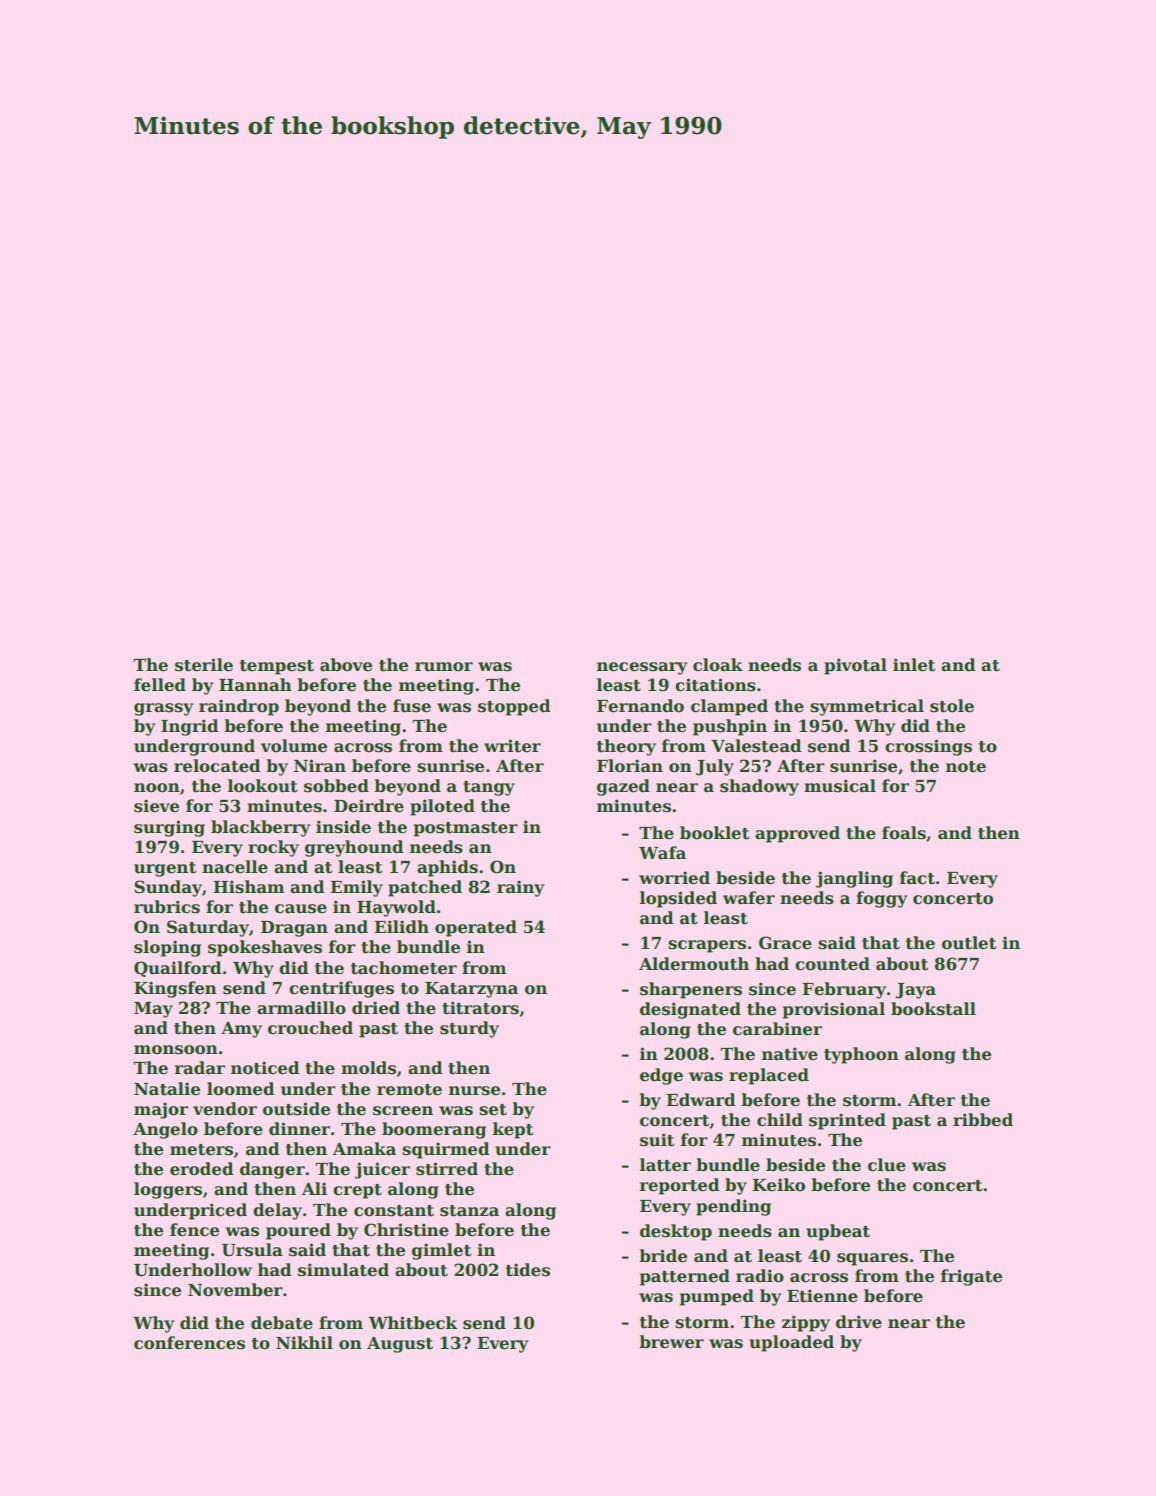 The height and width of the document is (1496, 1156). I want to click on radar, so click(200, 1068).
